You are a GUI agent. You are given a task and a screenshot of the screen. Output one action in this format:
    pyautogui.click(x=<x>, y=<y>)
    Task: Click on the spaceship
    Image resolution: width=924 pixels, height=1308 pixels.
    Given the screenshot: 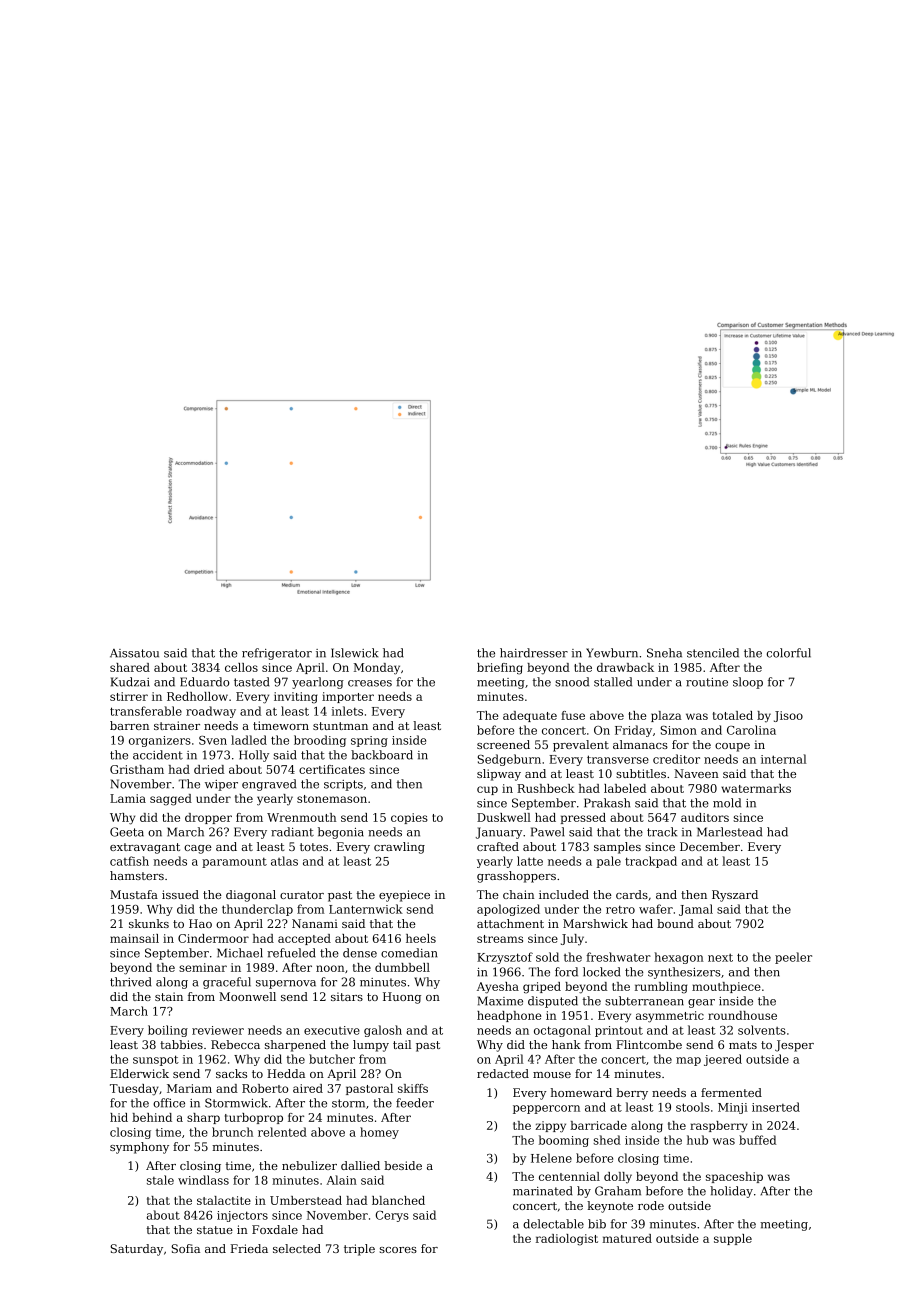 What is the action you would take?
    pyautogui.click(x=734, y=1177)
